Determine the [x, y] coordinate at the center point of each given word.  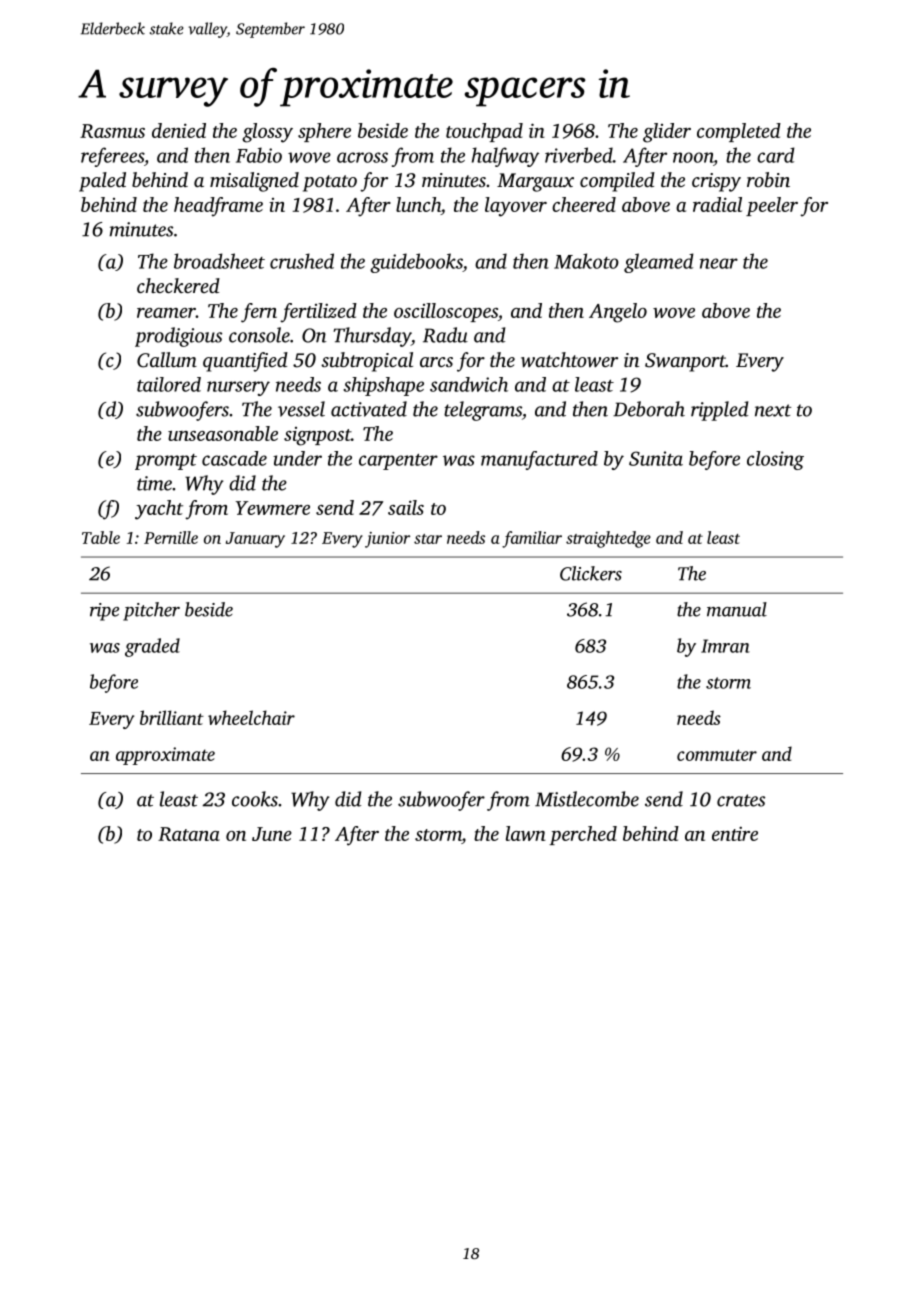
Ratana [189, 834]
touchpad [484, 132]
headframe [218, 207]
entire [735, 833]
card [776, 155]
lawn [526, 833]
